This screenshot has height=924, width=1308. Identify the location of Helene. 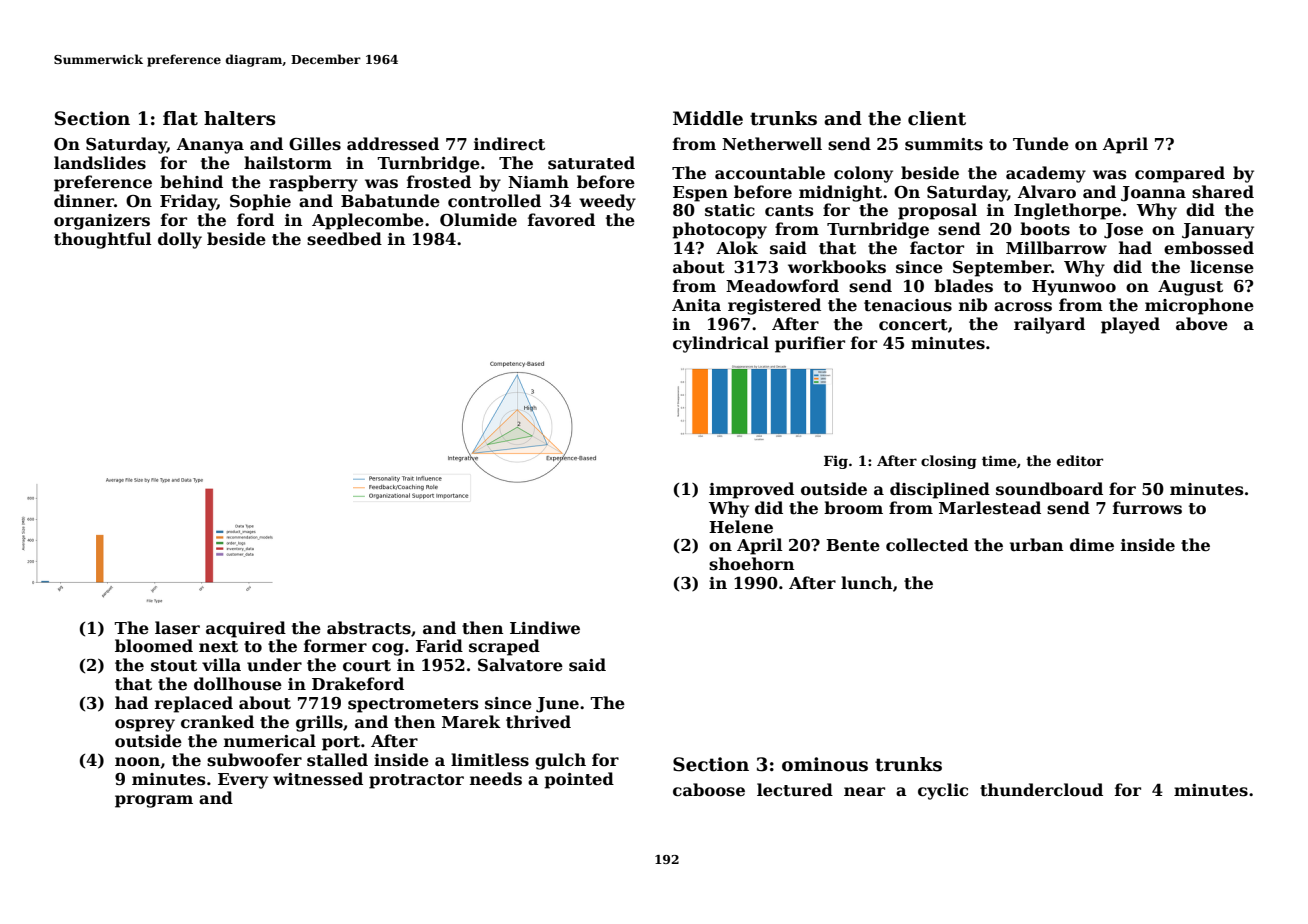
(741, 527).
